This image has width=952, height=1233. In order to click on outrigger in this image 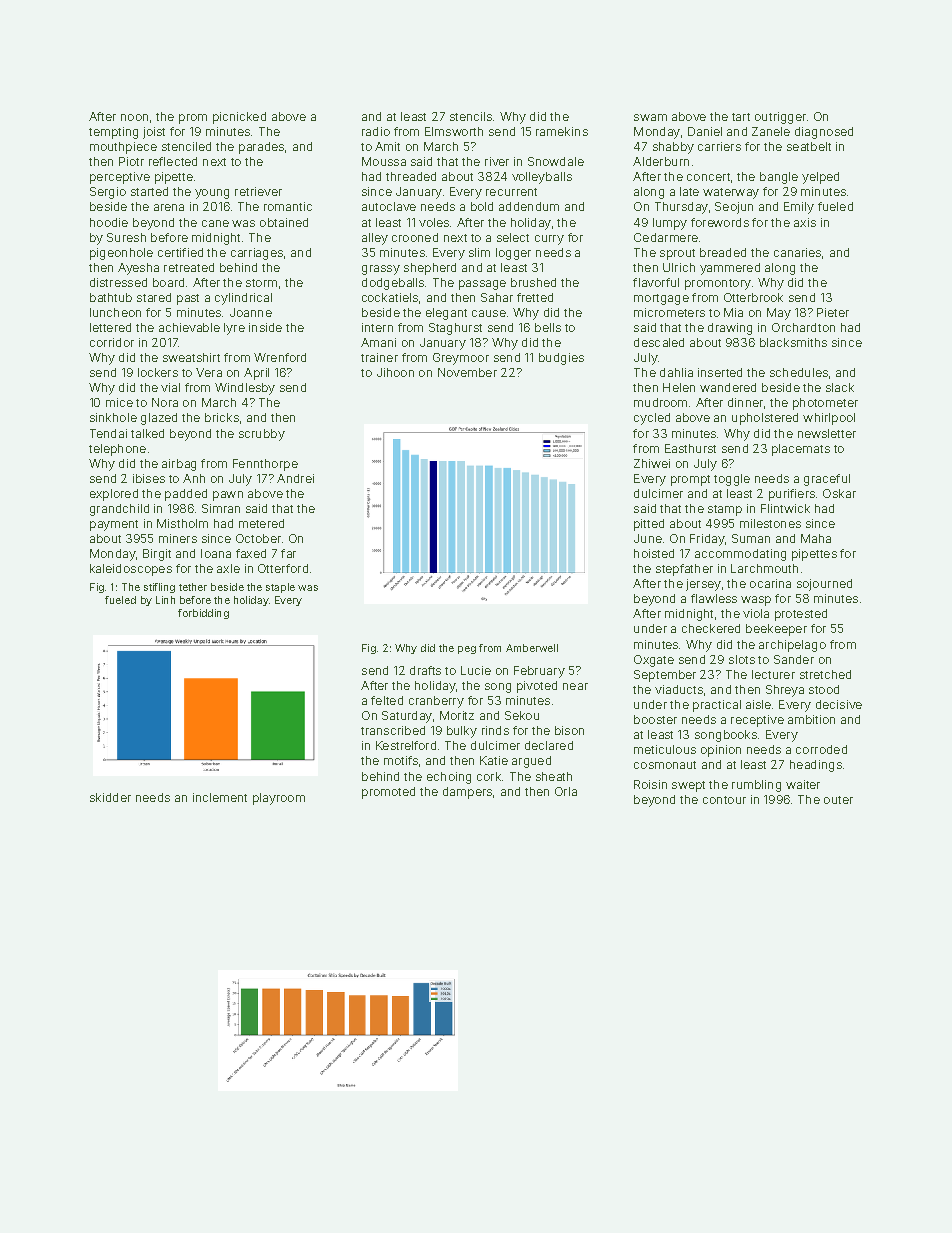, I will do `click(780, 118)`.
